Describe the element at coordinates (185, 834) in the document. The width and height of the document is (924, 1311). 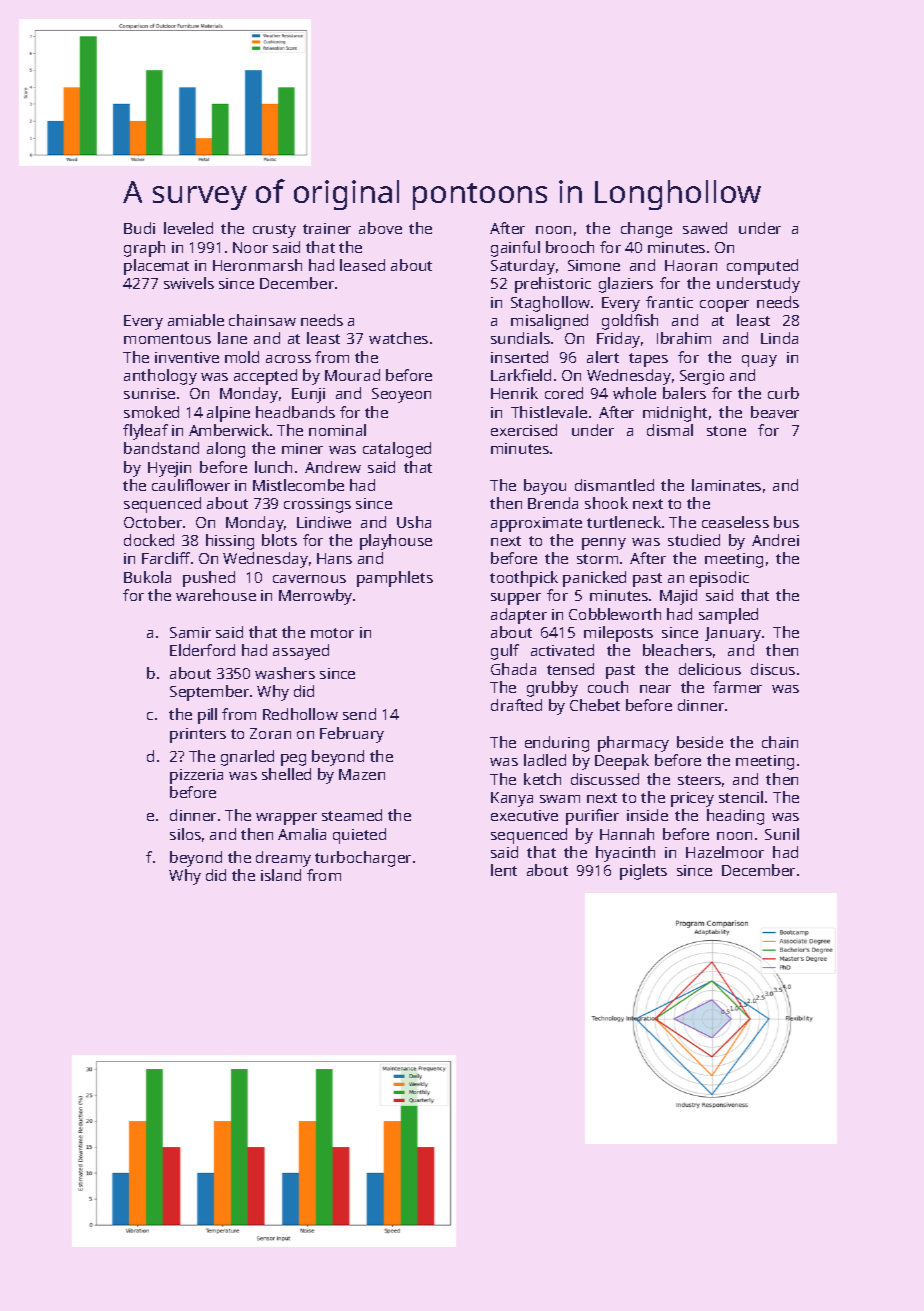
I see `silos` at that location.
